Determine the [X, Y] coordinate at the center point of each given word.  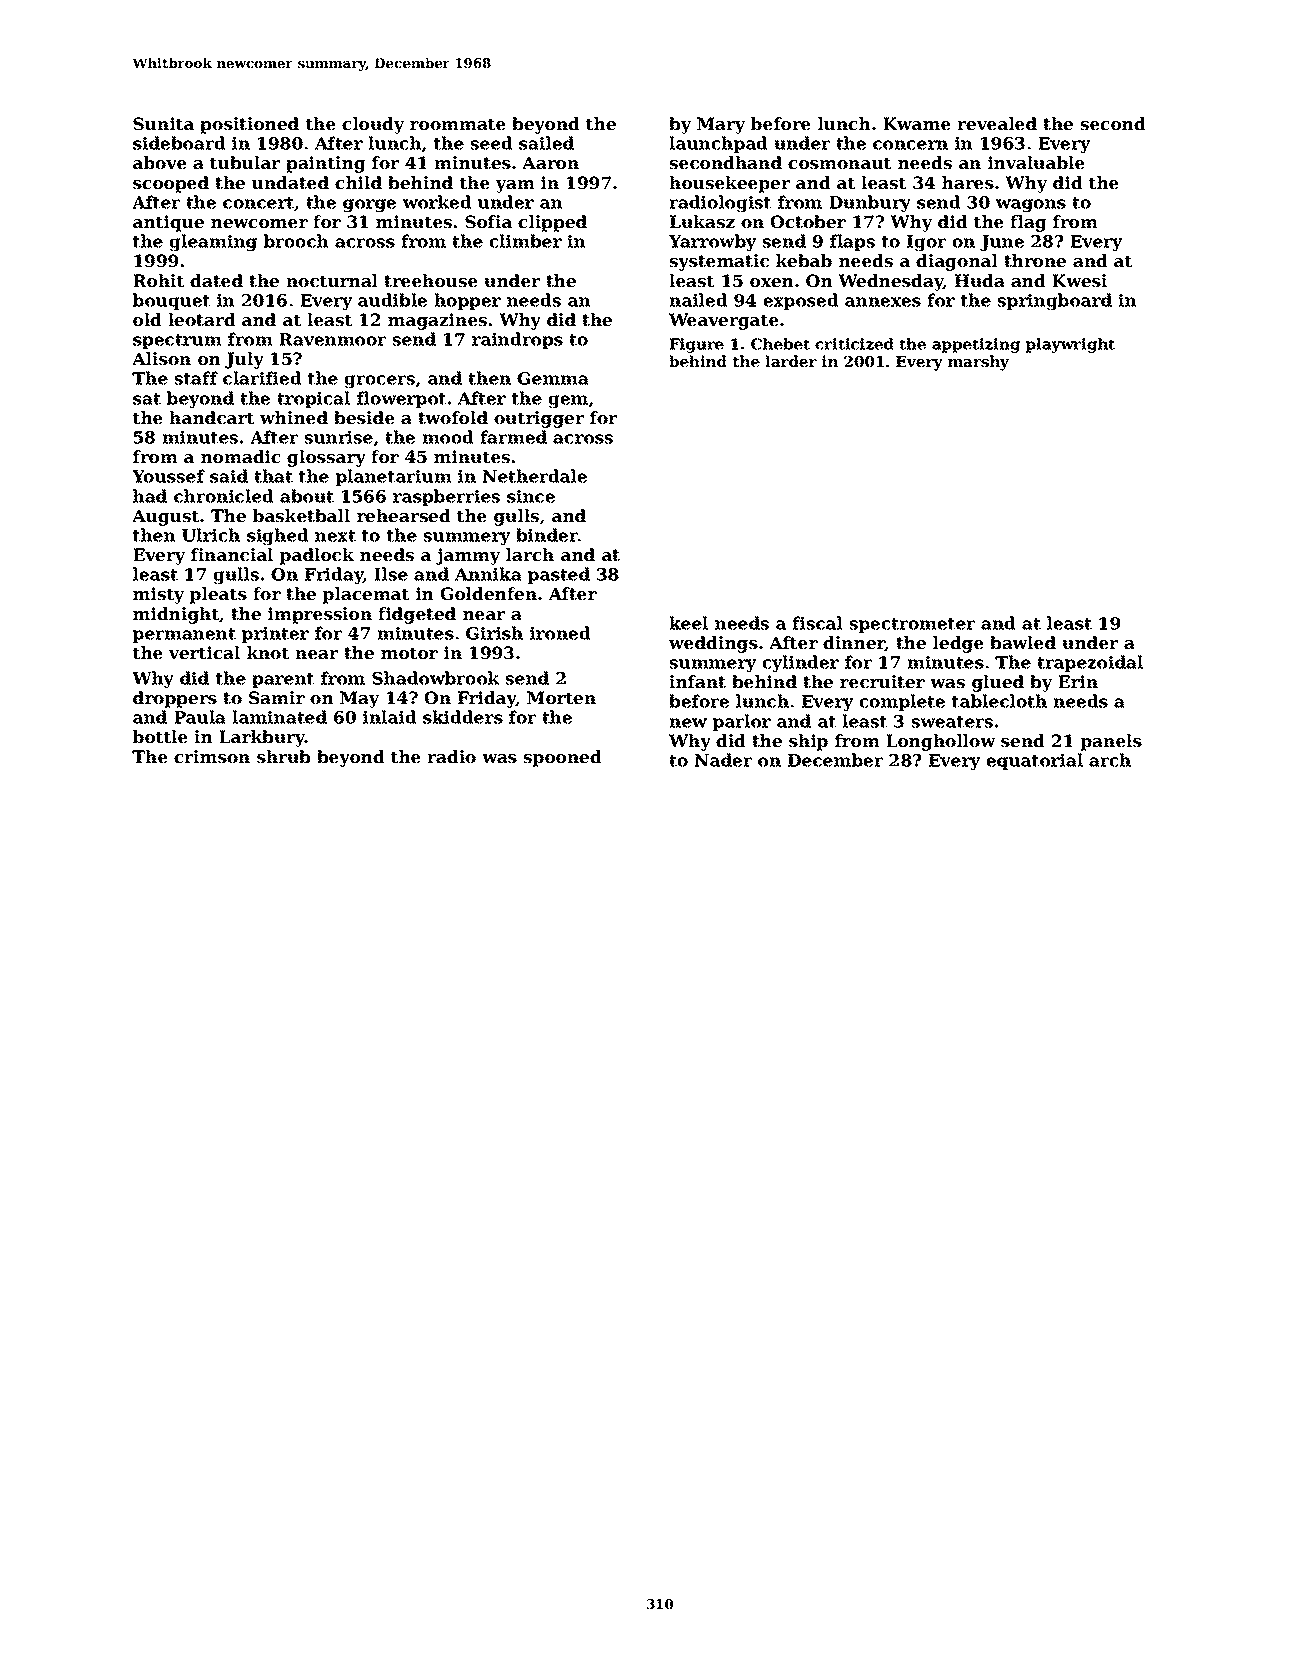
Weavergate [724, 321]
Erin [1078, 681]
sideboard [179, 143]
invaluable [1036, 162]
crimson [212, 756]
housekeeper [729, 184]
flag [1028, 223]
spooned [562, 758]
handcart [211, 417]
